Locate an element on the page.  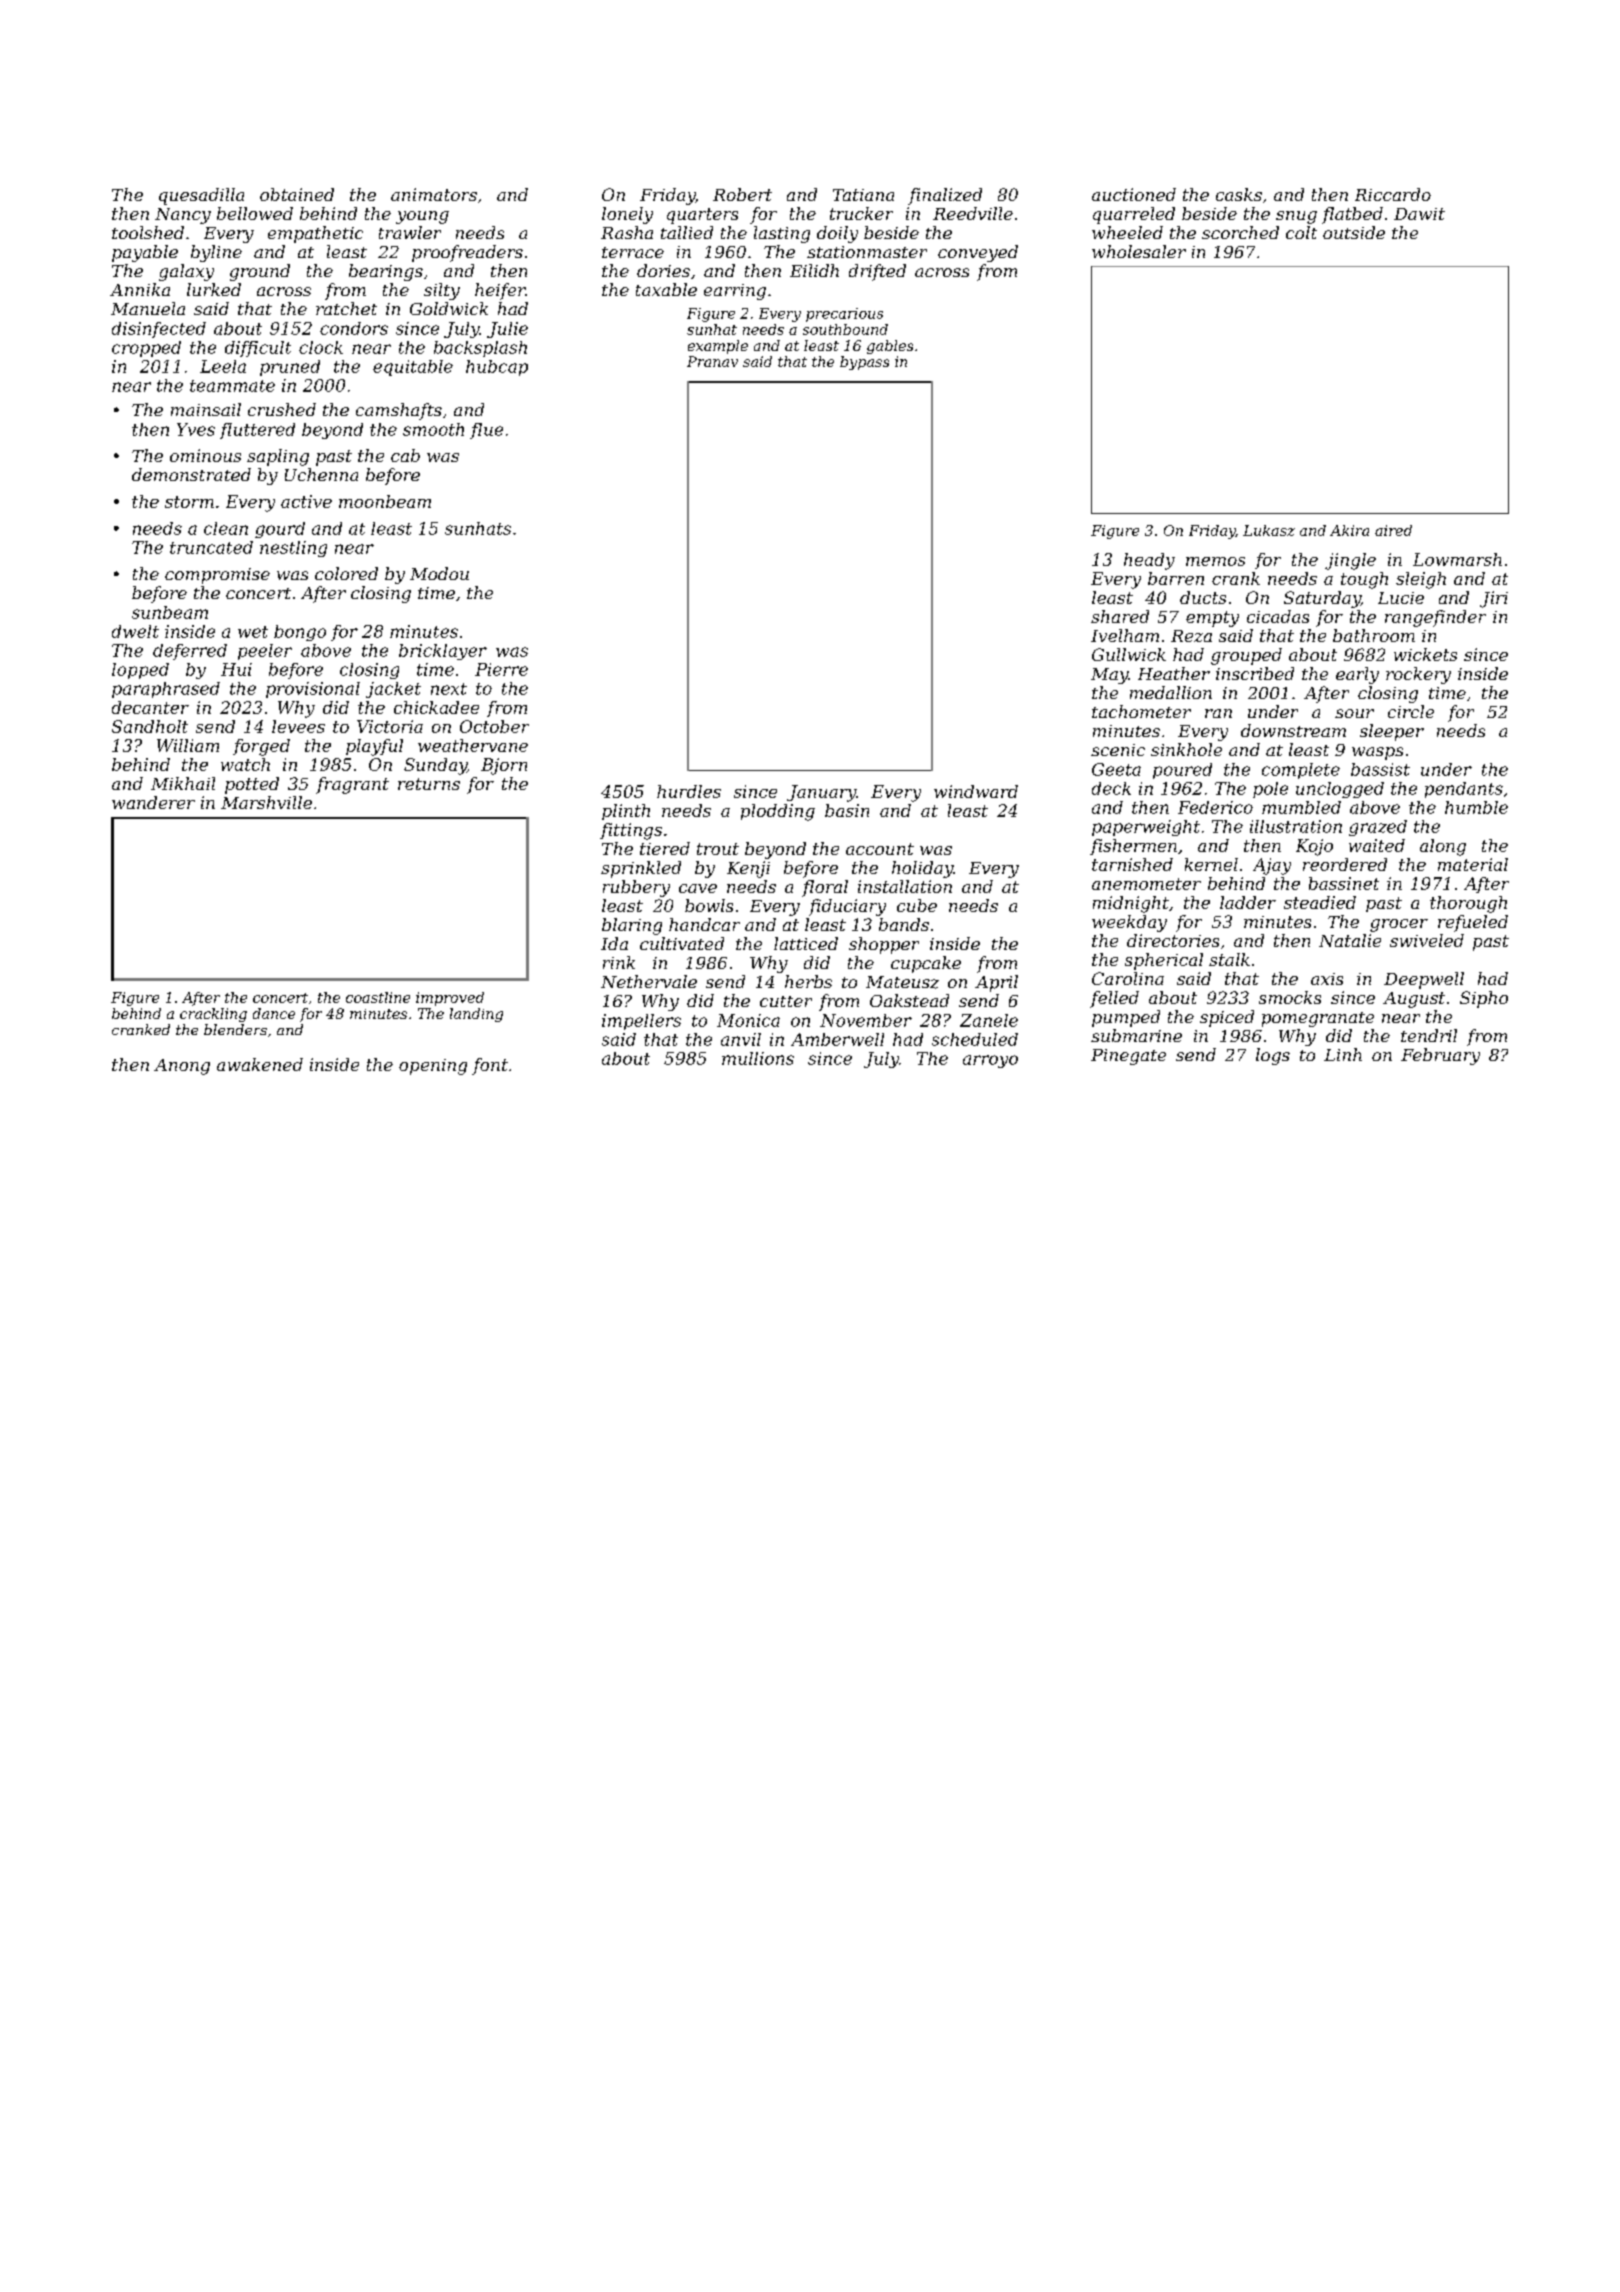
auctioned is located at coordinates (1134, 194).
